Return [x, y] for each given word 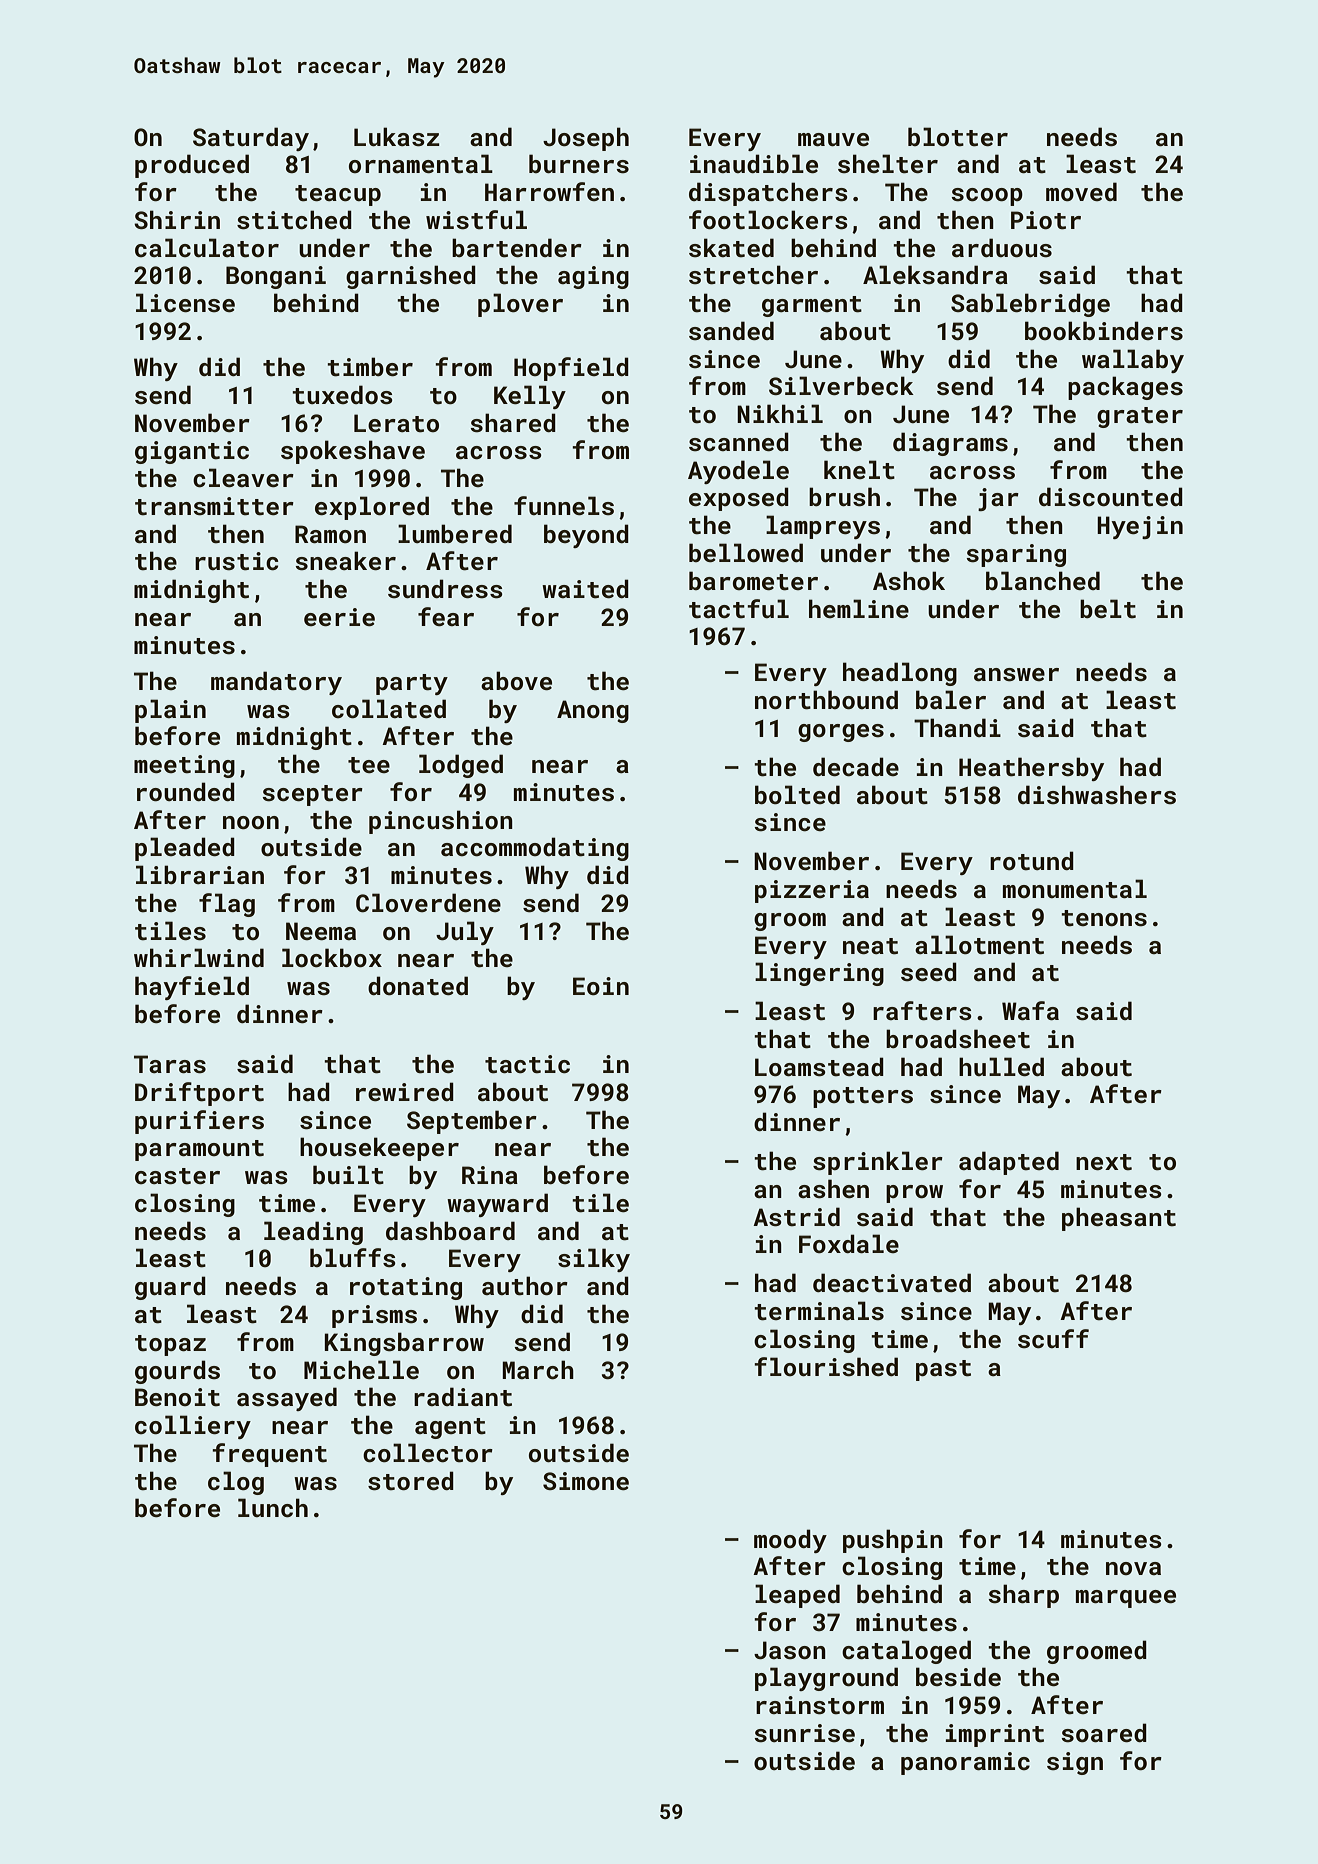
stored [411, 1481]
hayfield [192, 988]
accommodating [535, 849]
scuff [1053, 1339]
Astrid [796, 1217]
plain [170, 711]
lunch [273, 1508]
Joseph [586, 139]
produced [192, 166]
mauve [833, 139]
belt [1108, 609]
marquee [1126, 1599]
